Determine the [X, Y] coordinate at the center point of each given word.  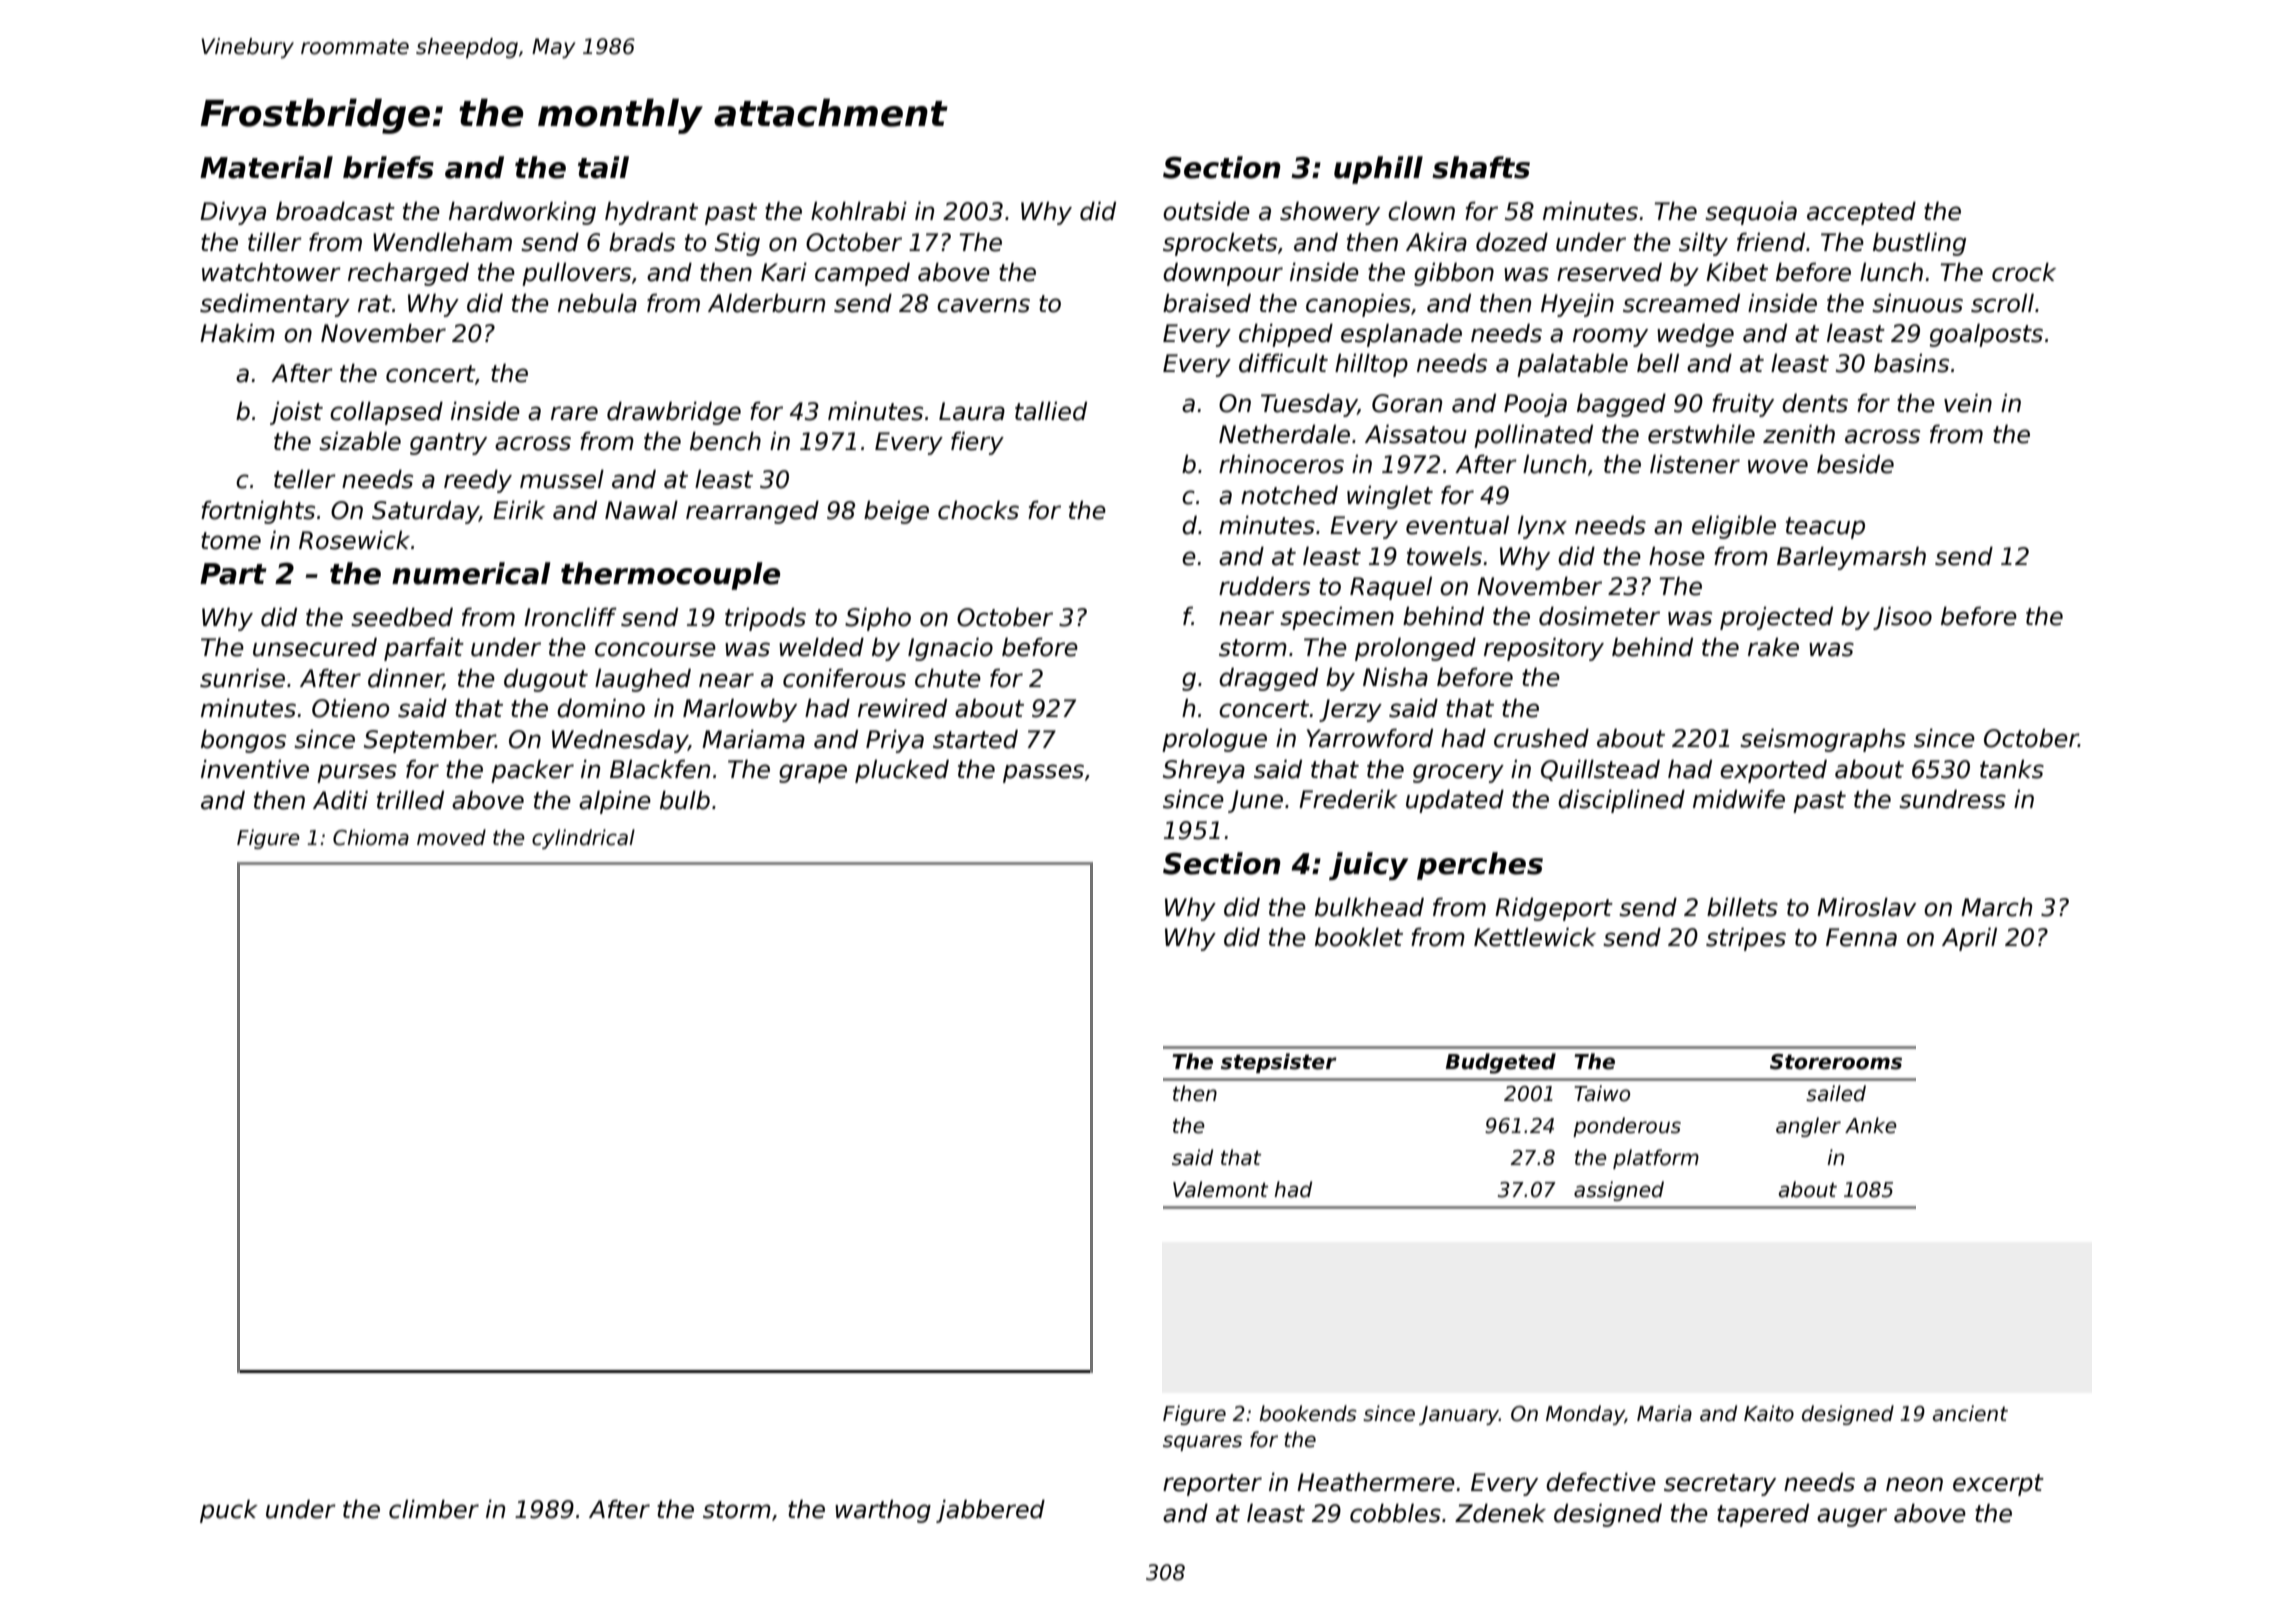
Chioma [371, 837]
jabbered [990, 1511]
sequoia [1751, 213]
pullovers [576, 274]
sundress [1952, 799]
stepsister [1279, 1063]
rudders [1264, 586]
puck [229, 1511]
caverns [983, 305]
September [430, 741]
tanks [2012, 769]
